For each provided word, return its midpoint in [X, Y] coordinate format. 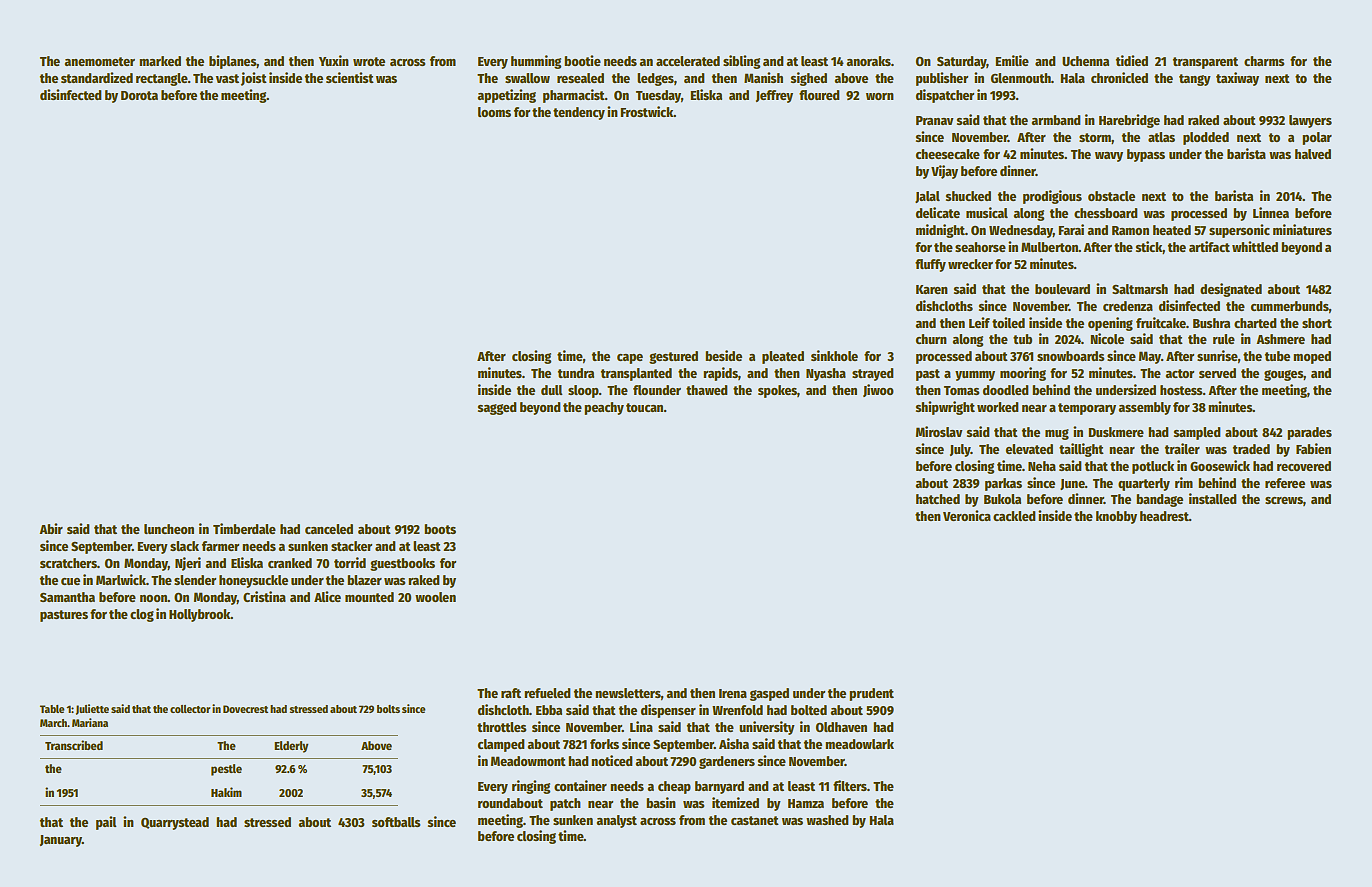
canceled [329, 529]
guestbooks [402, 564]
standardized [97, 77]
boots [440, 529]
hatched [938, 499]
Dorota [139, 95]
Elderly [291, 747]
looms [494, 112]
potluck [1153, 467]
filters [850, 785]
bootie [582, 60]
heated [1172, 230]
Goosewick [1220, 465]
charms [1264, 61]
